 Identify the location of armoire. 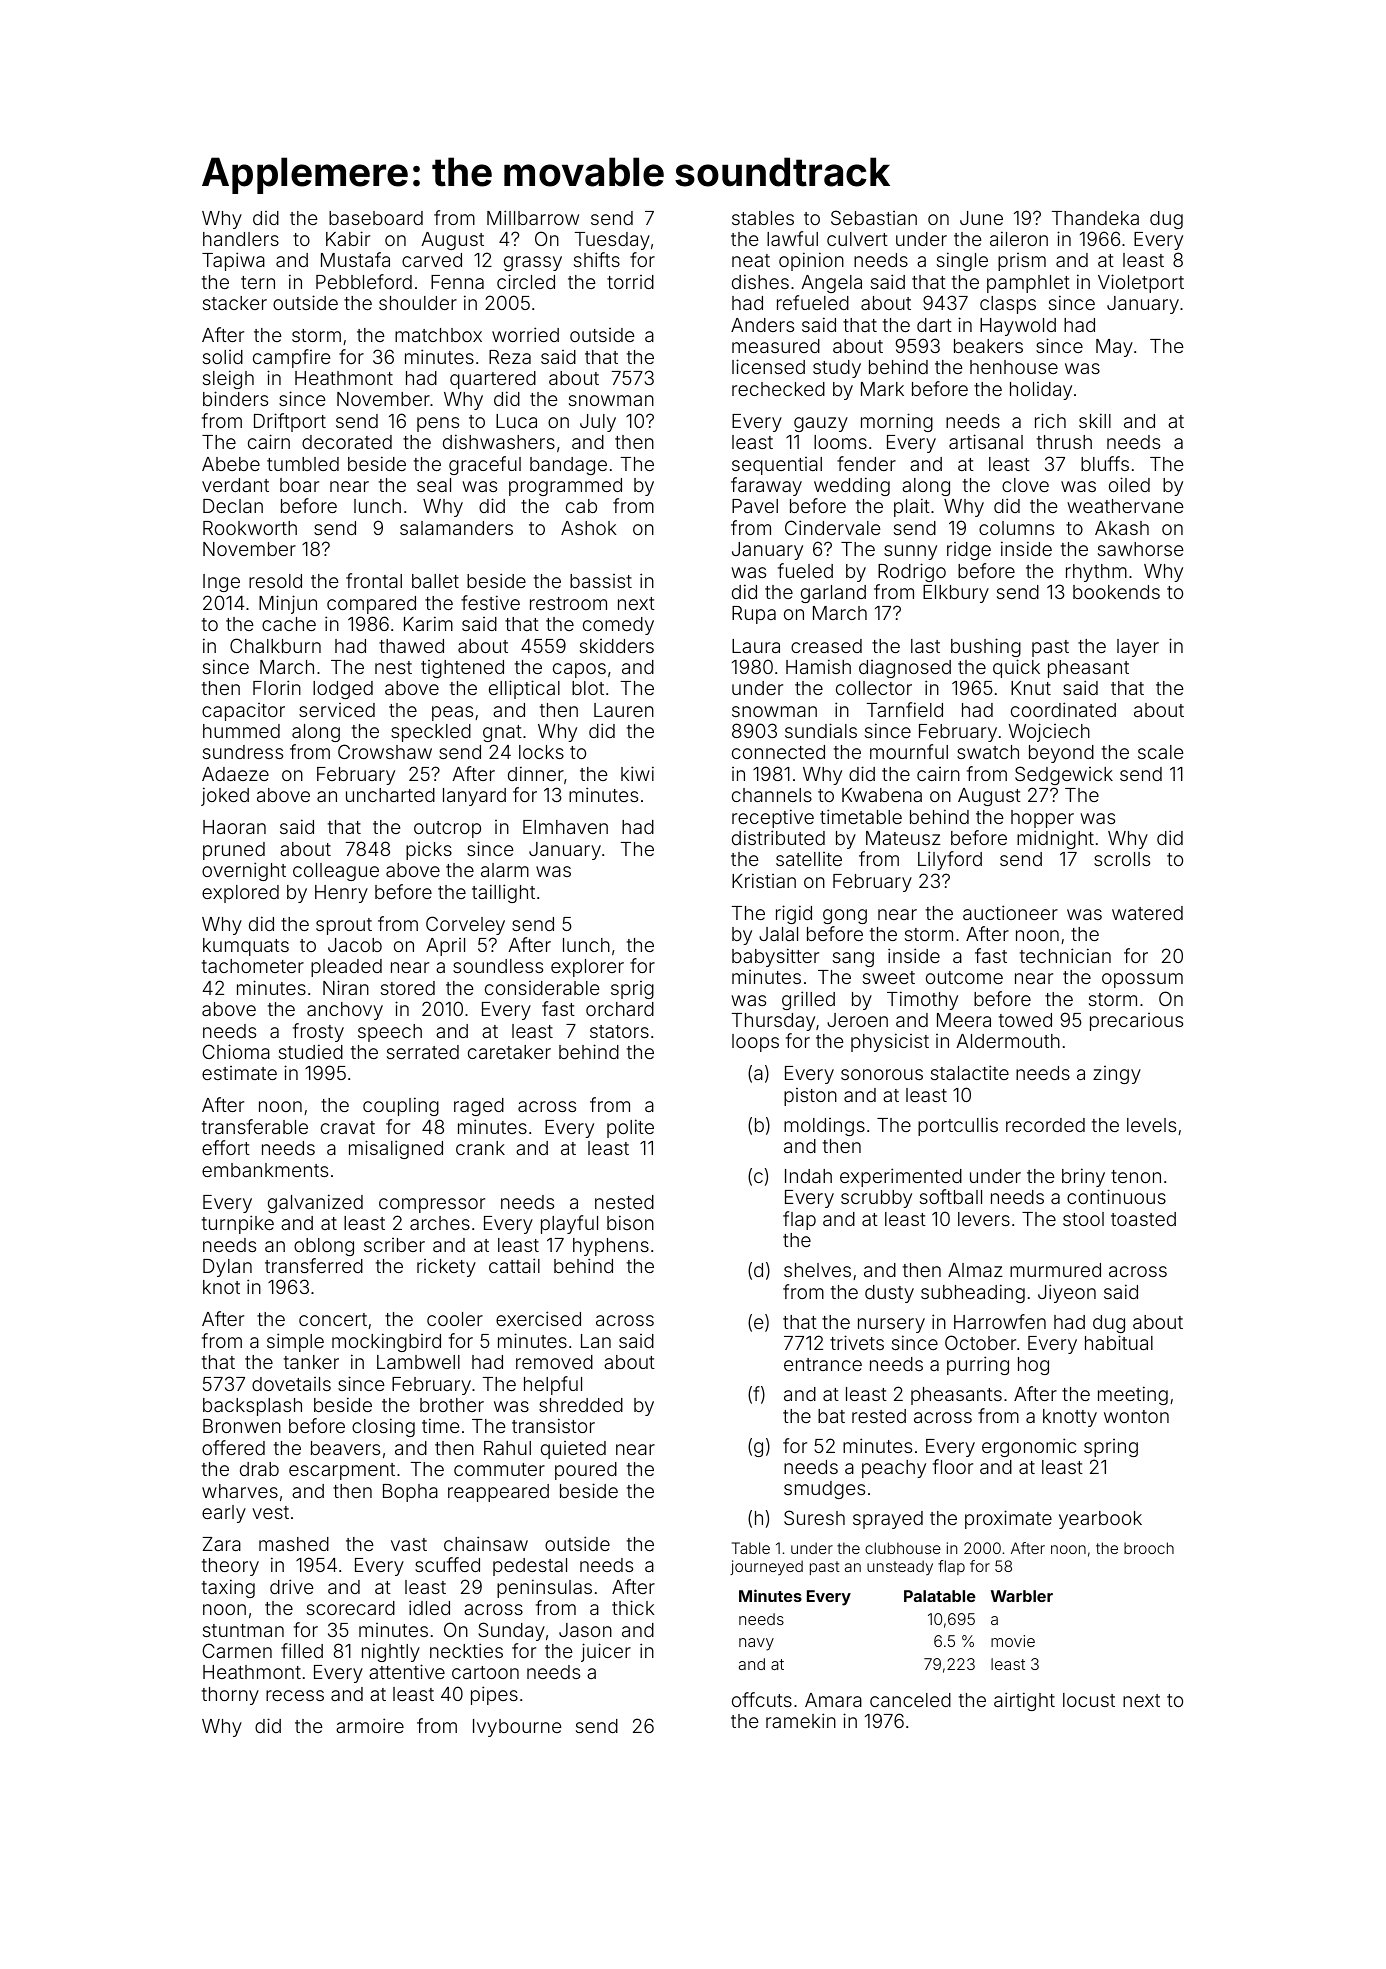
(370, 1725).
